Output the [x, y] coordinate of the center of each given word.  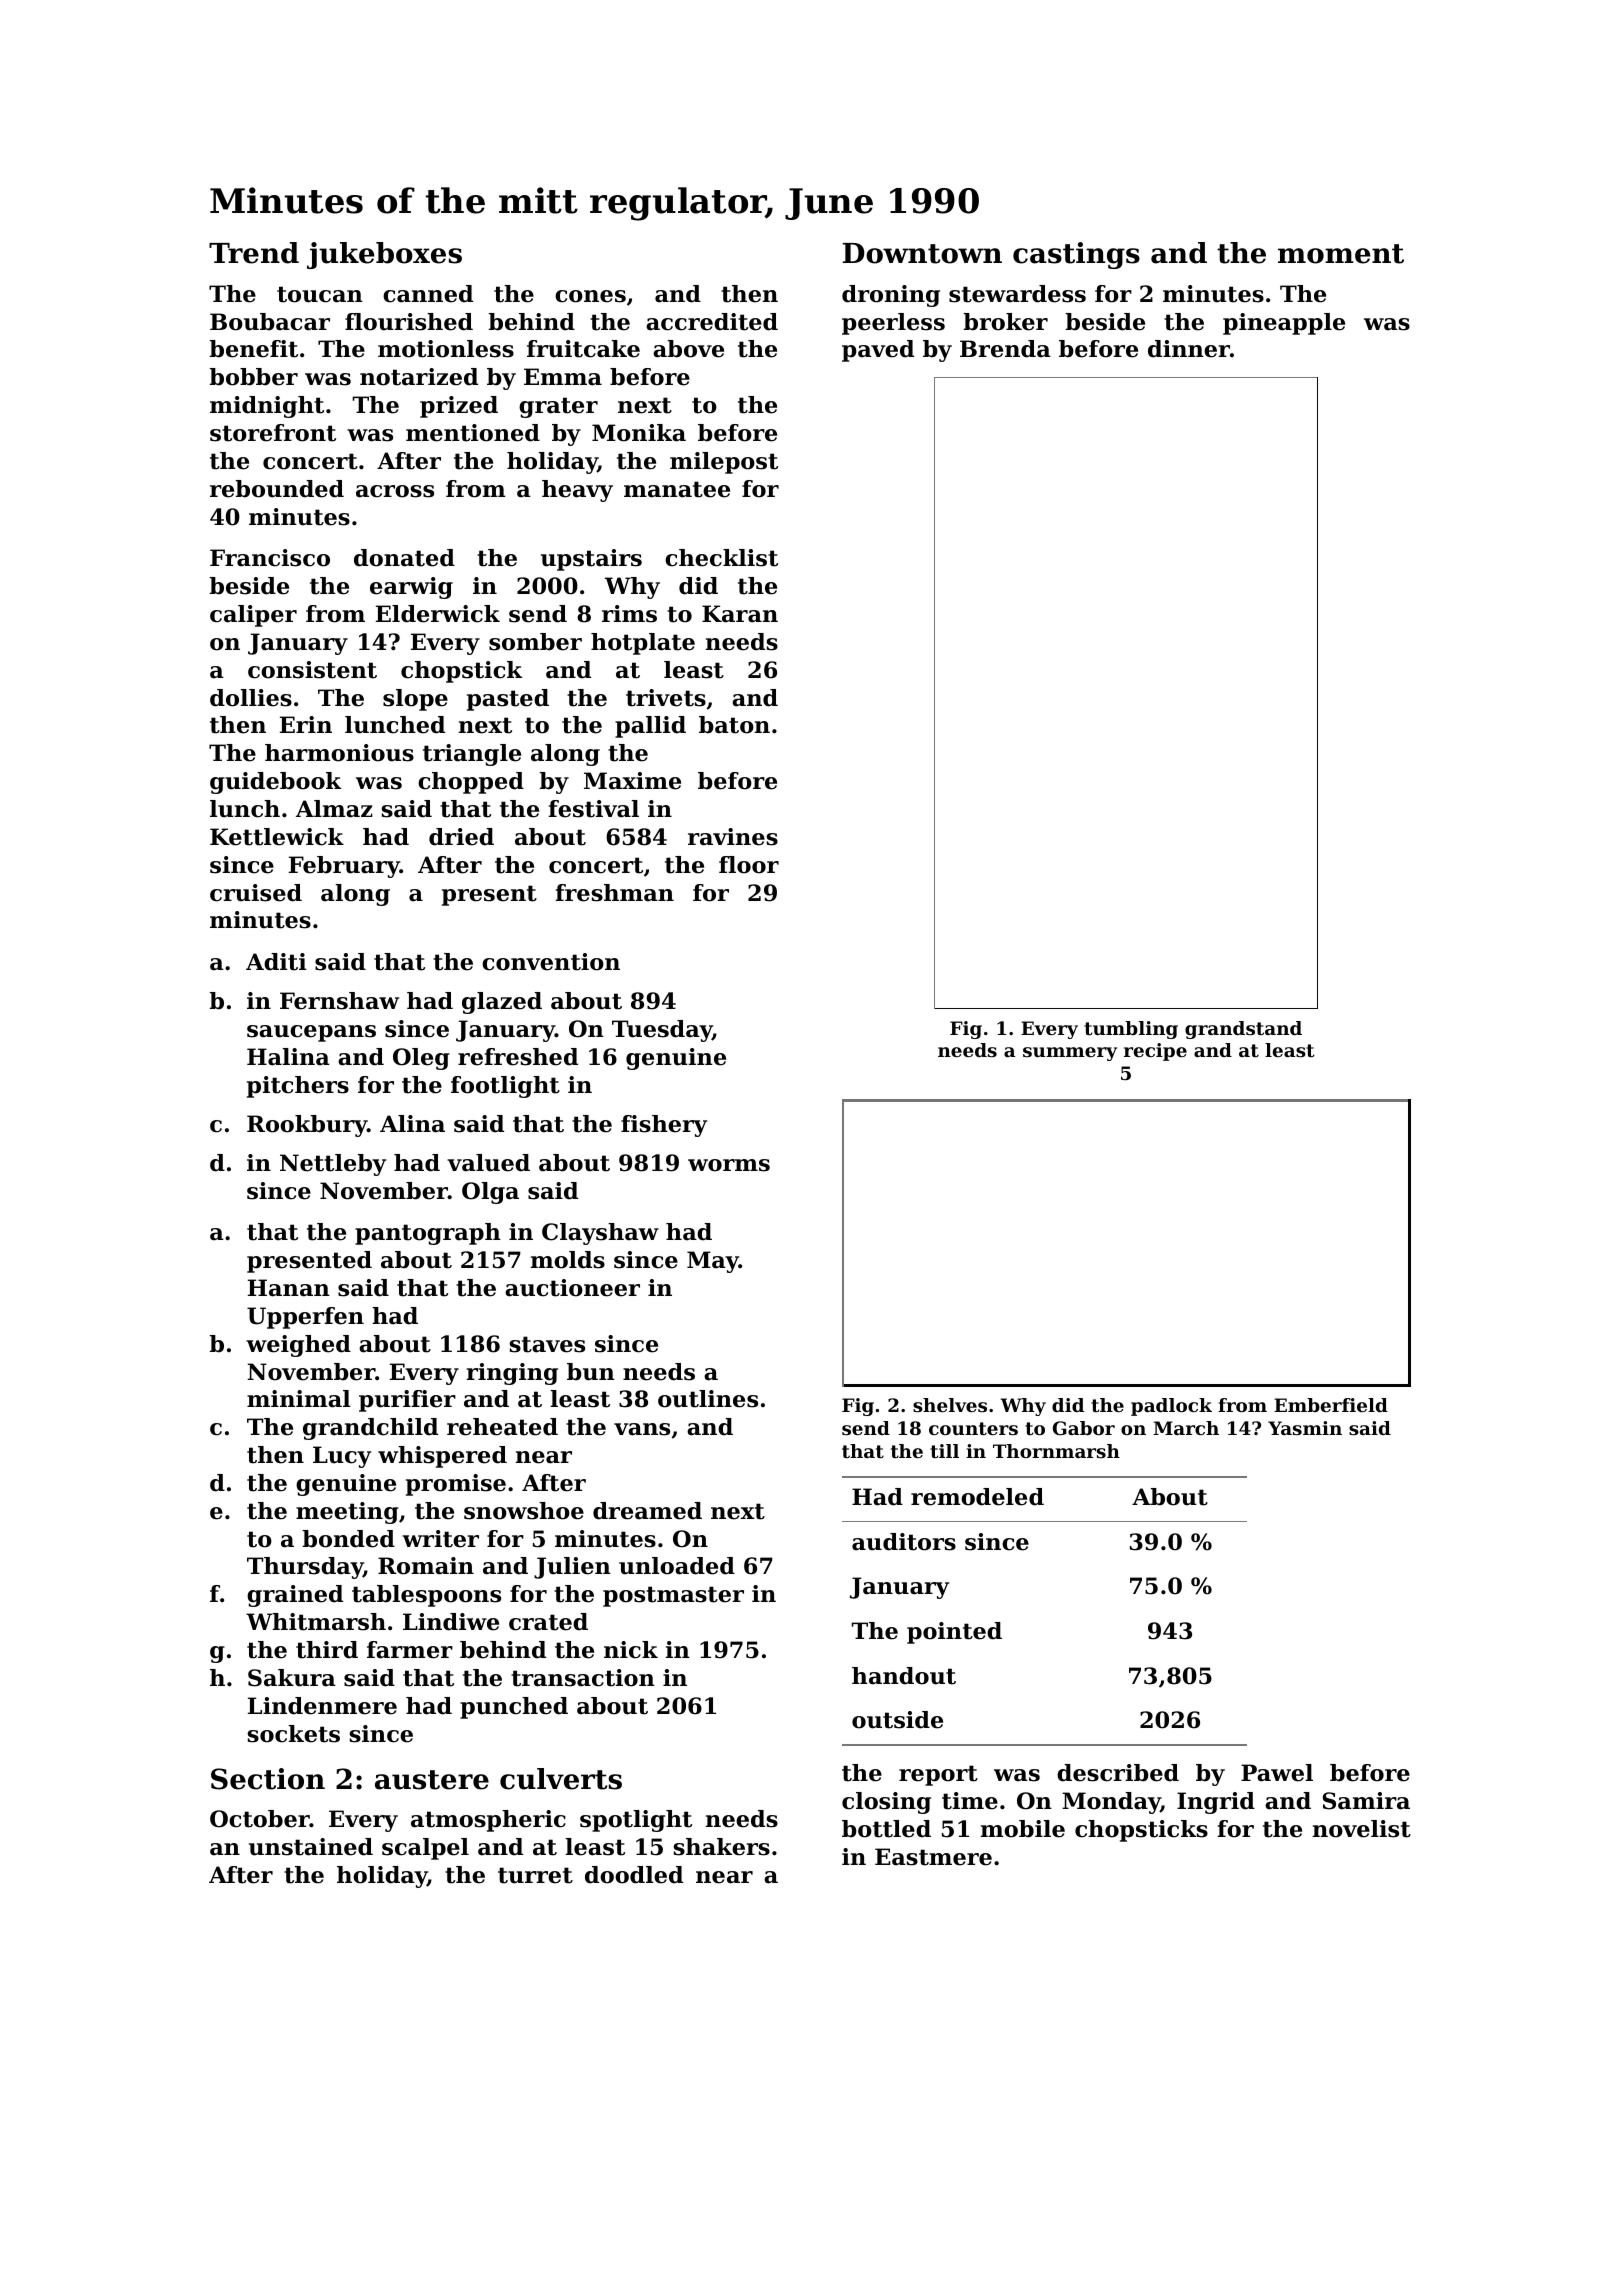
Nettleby [333, 1165]
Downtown [922, 253]
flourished [409, 322]
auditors [904, 1542]
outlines [708, 1399]
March [1186, 1428]
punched [514, 1708]
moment [1341, 254]
